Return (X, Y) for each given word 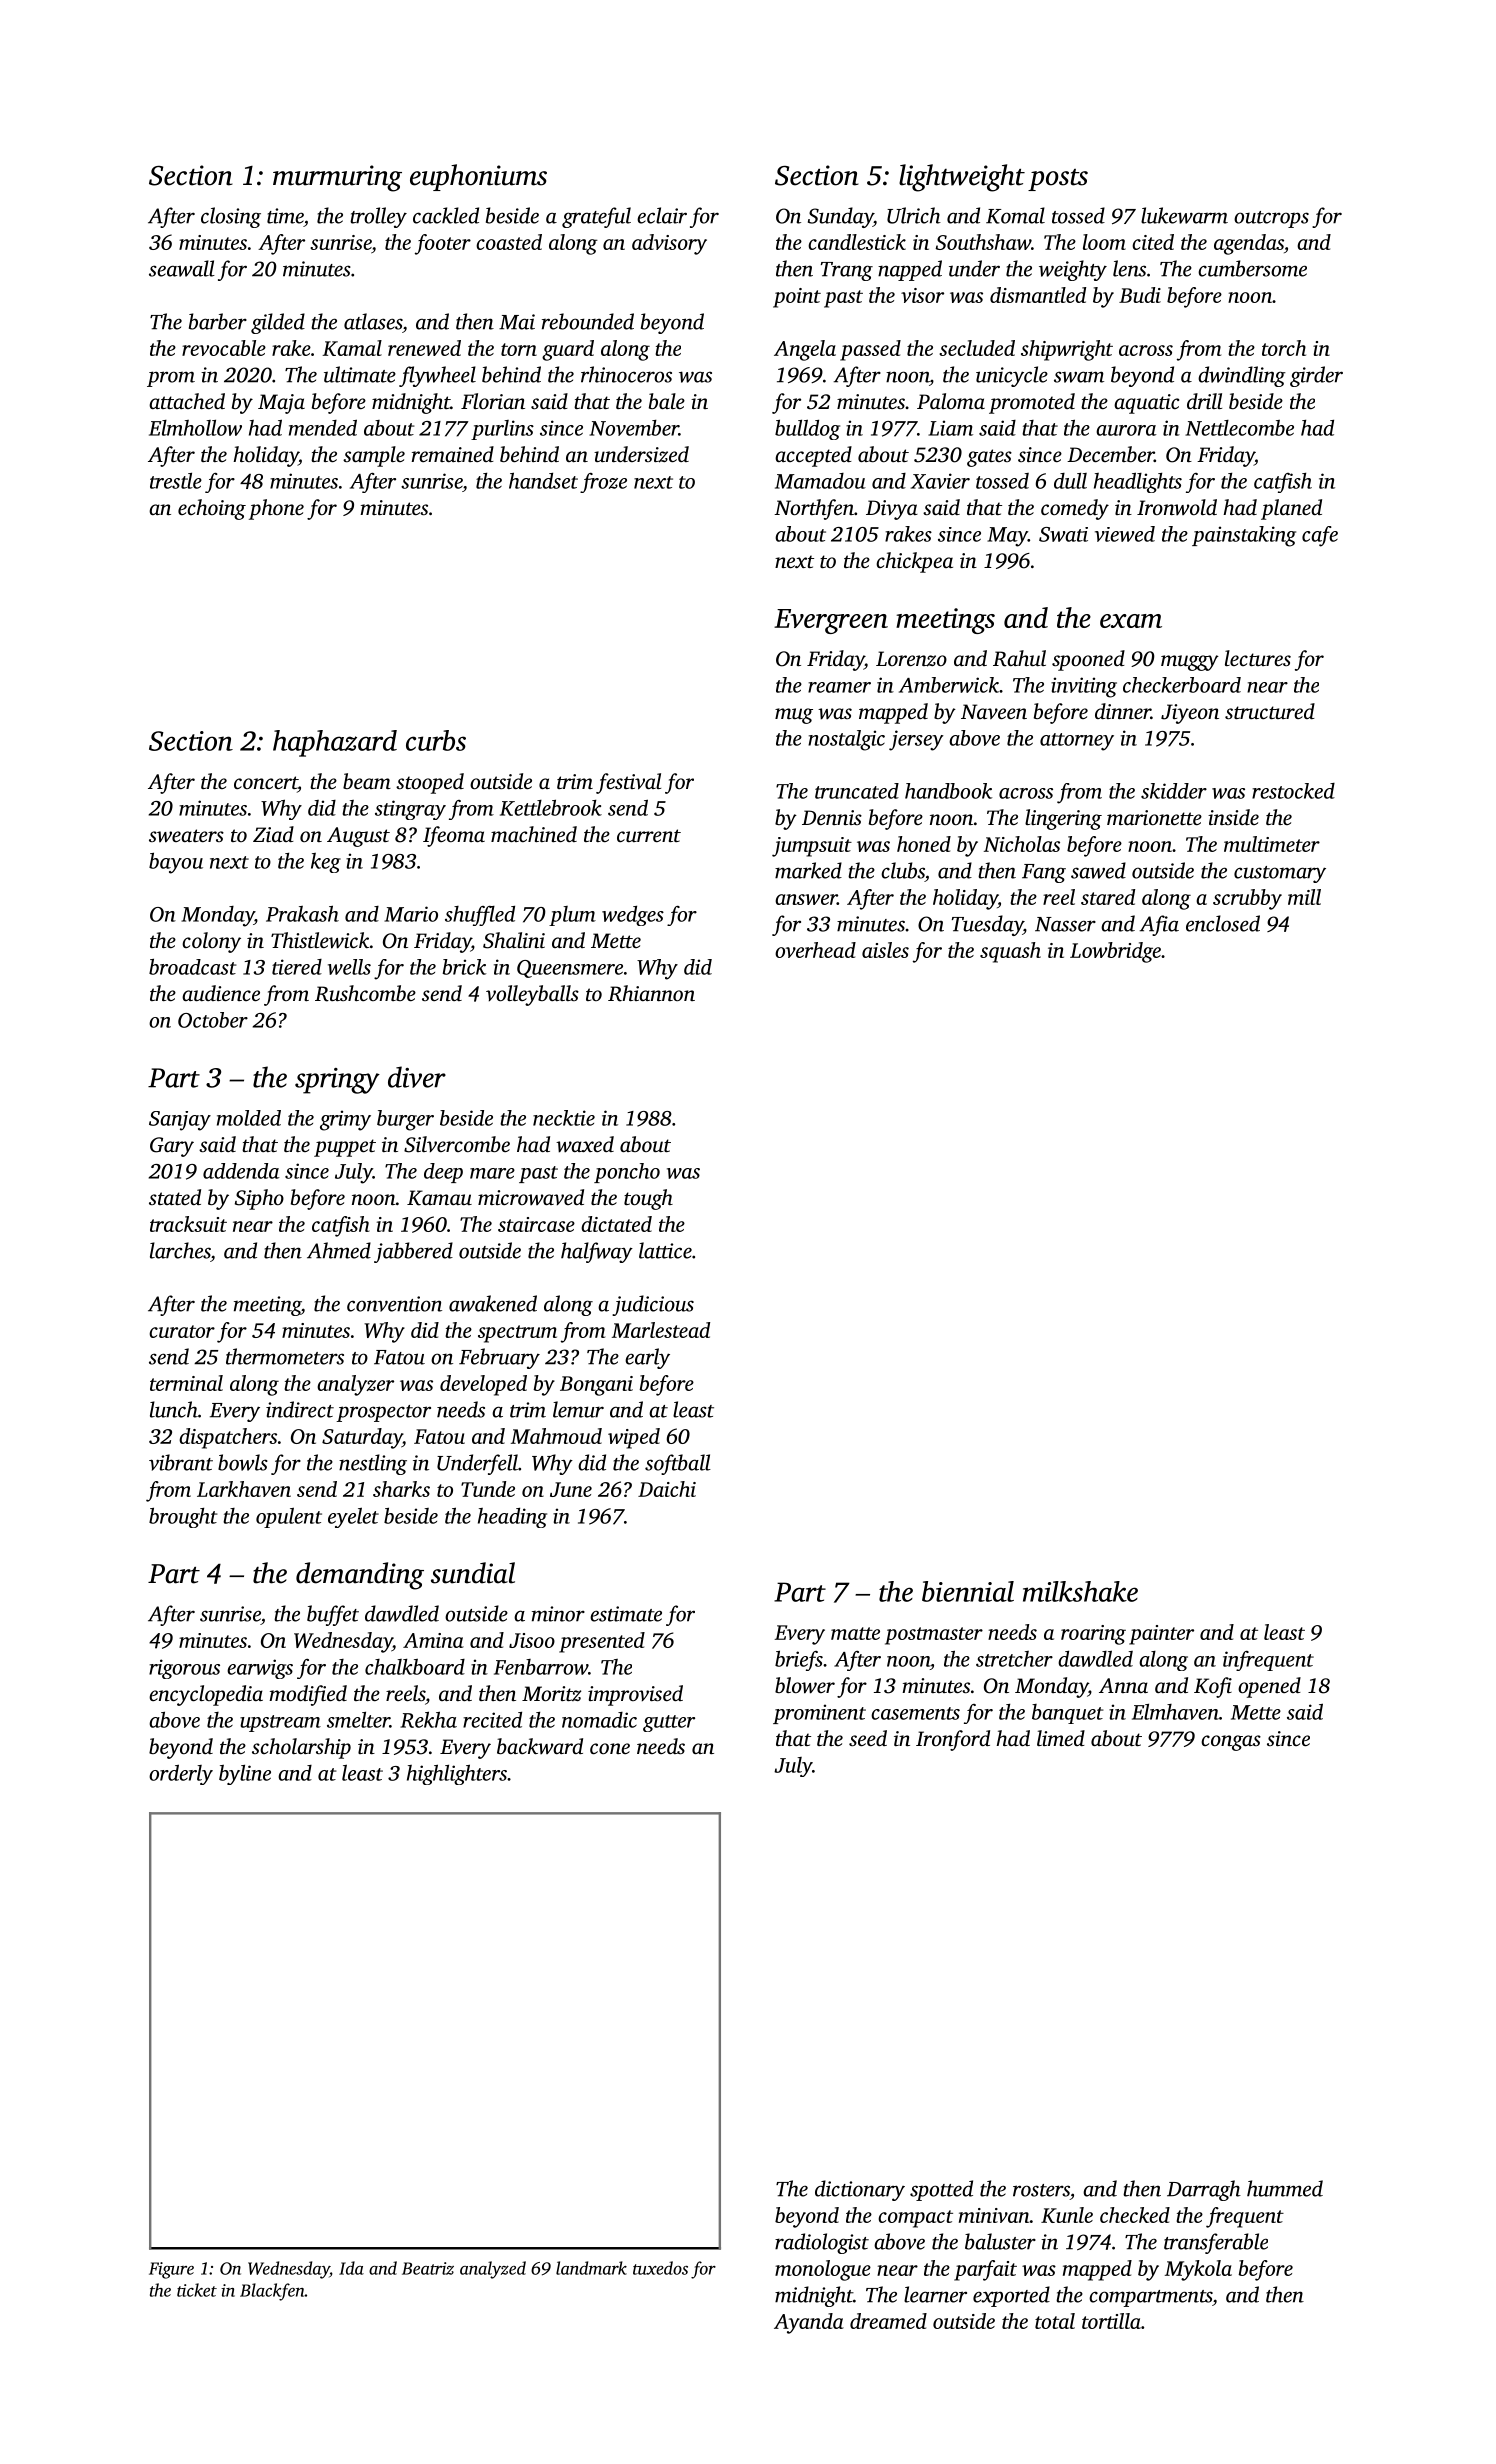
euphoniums (478, 177)
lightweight (962, 178)
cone (610, 1748)
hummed (1285, 2188)
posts (1058, 180)
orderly (181, 1774)
